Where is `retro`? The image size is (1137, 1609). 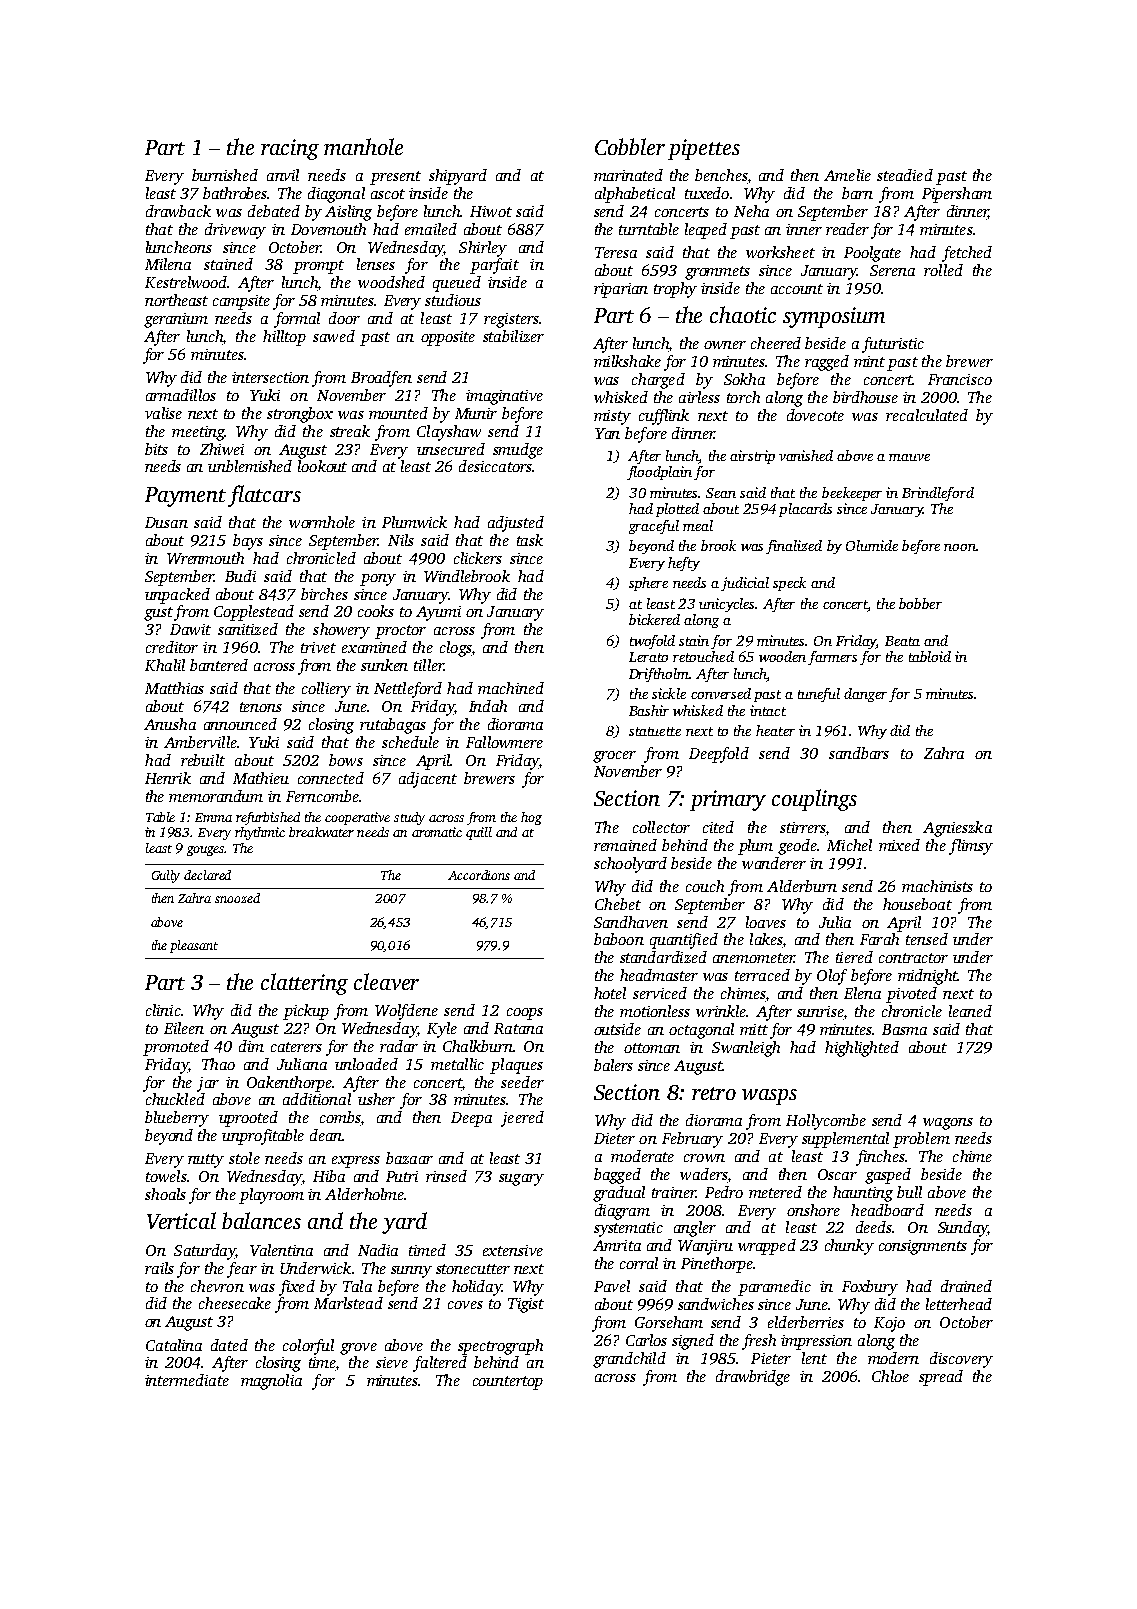 retro is located at coordinates (714, 1093).
